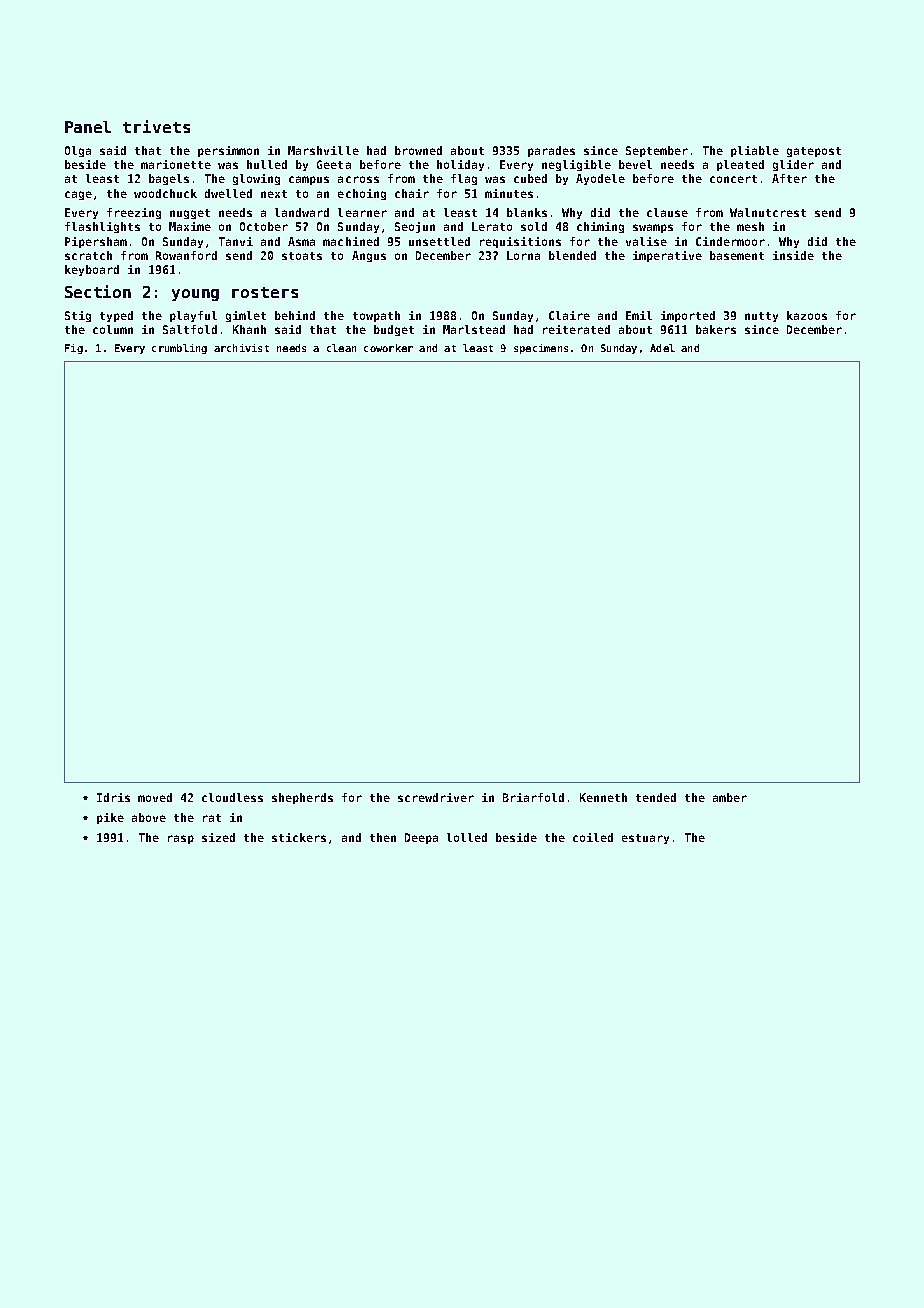 This screenshot has width=924, height=1308. Describe the element at coordinates (179, 349) in the screenshot. I see `crumbling` at that location.
